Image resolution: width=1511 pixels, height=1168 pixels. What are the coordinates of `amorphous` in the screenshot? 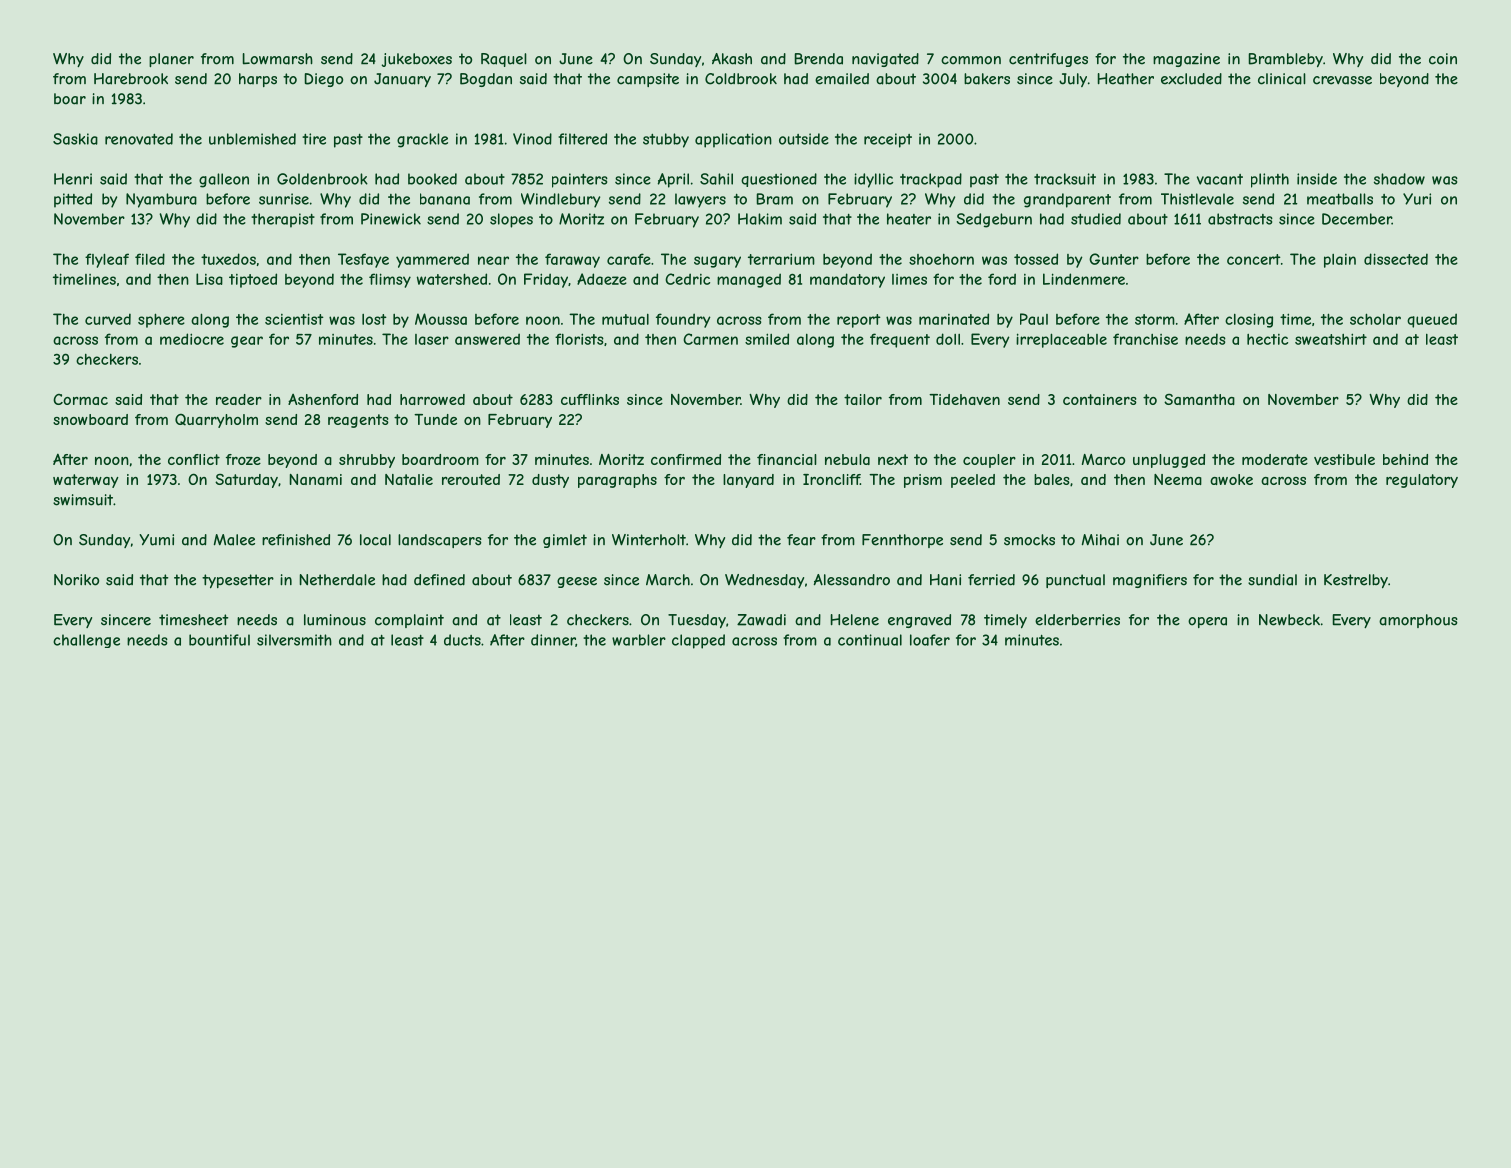 It's located at (1418, 621).
